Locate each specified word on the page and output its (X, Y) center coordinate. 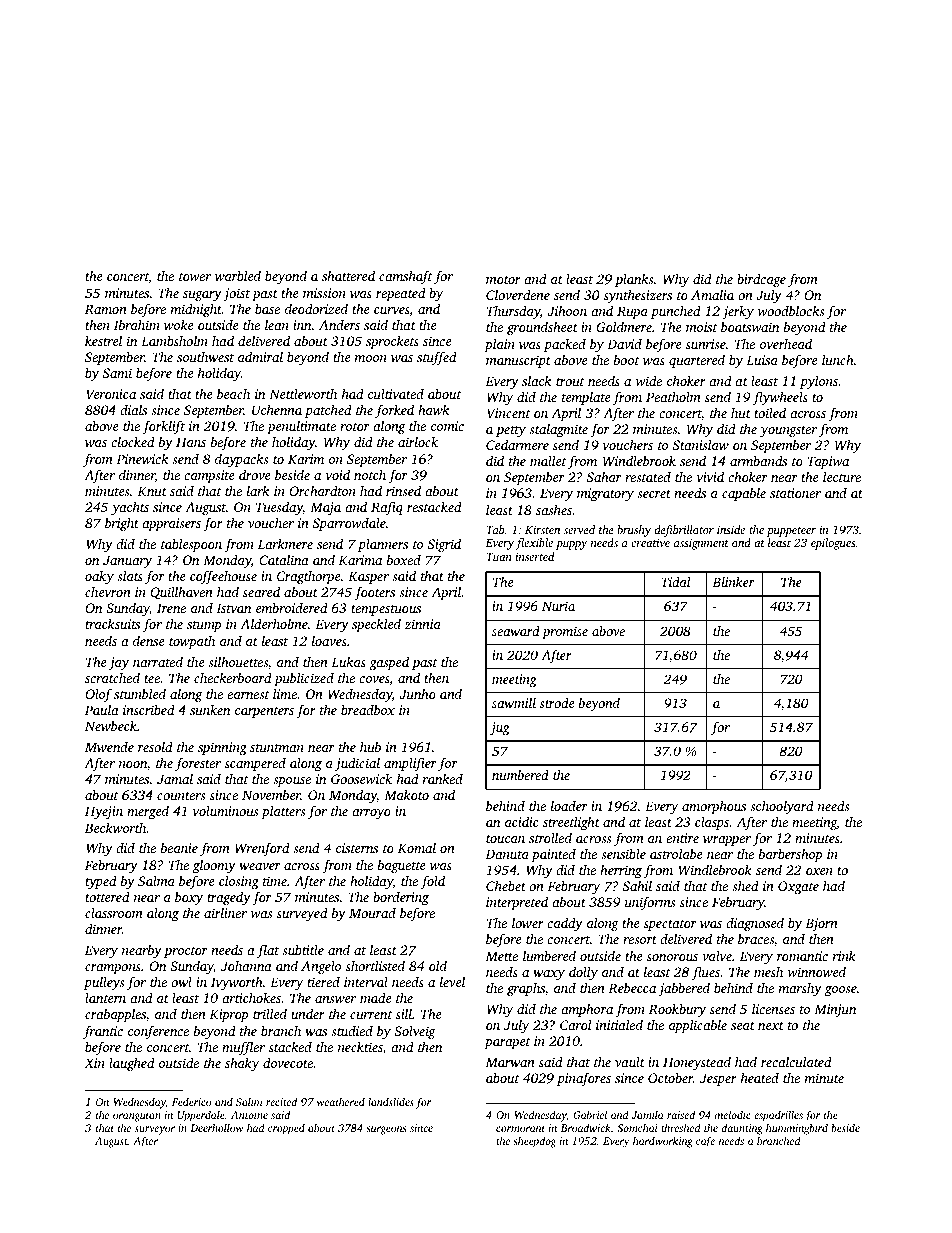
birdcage (761, 280)
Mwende (109, 747)
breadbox (368, 709)
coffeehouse (223, 577)
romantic (802, 956)
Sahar (604, 476)
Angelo (321, 967)
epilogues (833, 544)
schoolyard (782, 807)
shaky (242, 1064)
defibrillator (684, 531)
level (452, 981)
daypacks (241, 460)
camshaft (405, 277)
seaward (516, 631)
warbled (238, 275)
